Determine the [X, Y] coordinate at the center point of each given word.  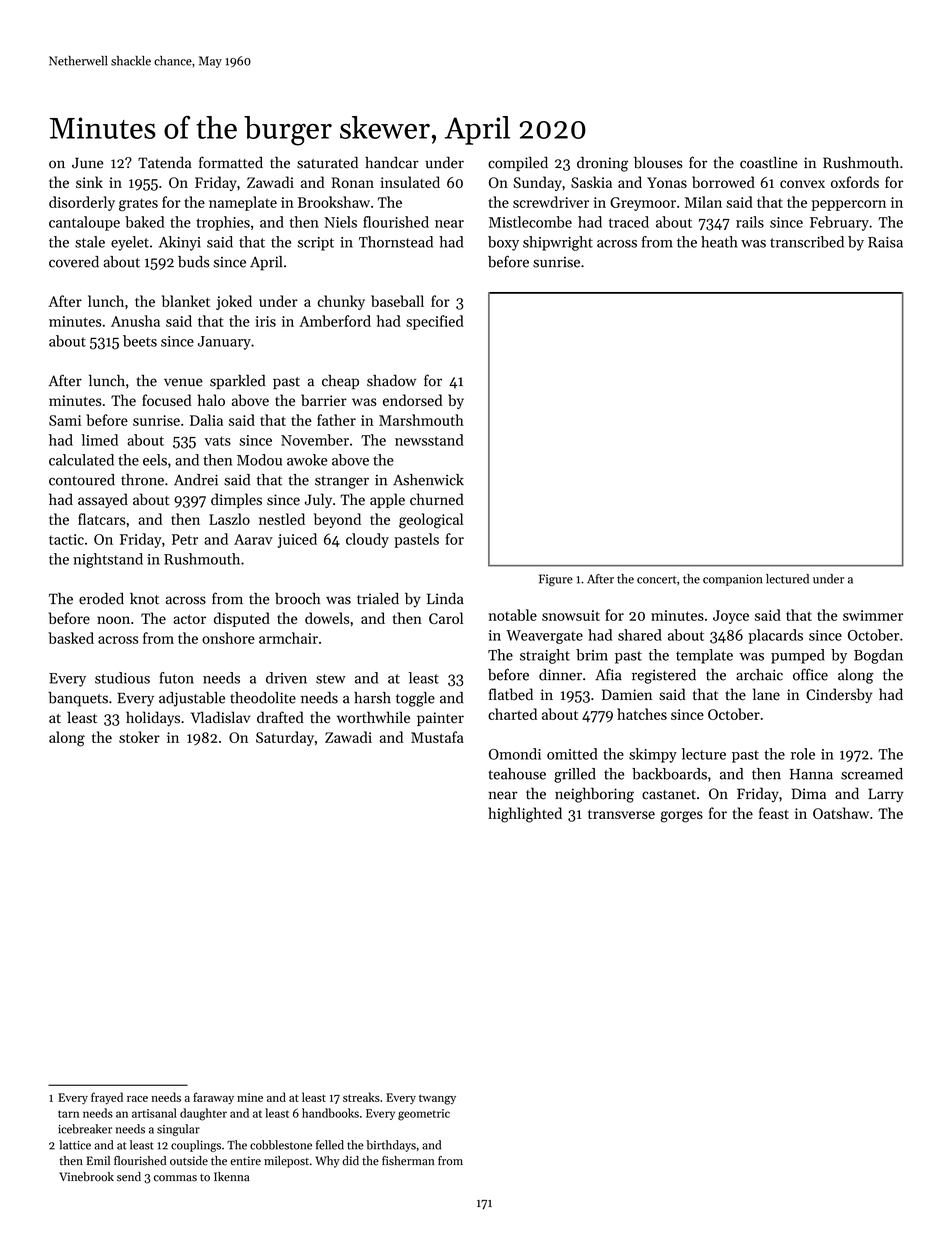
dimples [236, 500]
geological [431, 521]
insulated [410, 182]
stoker [139, 737]
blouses [658, 162]
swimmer [873, 615]
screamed [872, 774]
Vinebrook [86, 1177]
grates [138, 204]
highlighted [525, 815]
